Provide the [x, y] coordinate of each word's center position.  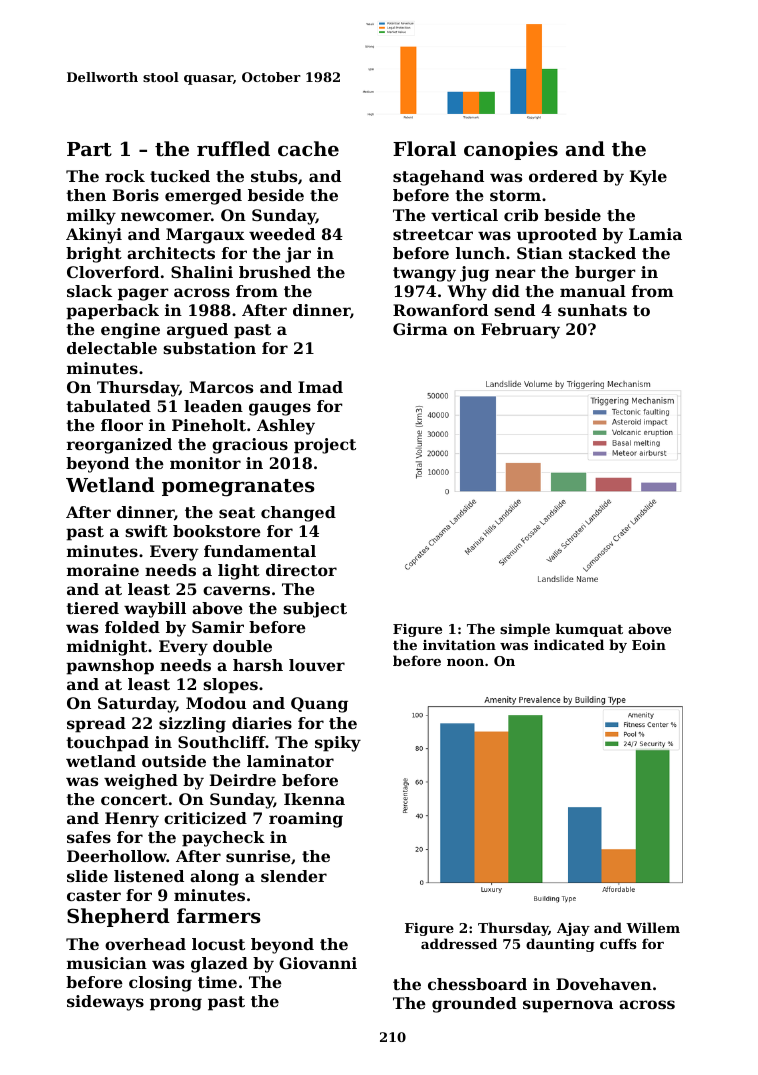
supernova [568, 1006]
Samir [218, 627]
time [217, 982]
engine [130, 331]
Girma [420, 329]
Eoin [649, 644]
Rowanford [440, 310]
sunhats [592, 310]
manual [593, 291]
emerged [203, 197]
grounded [474, 1005]
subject [315, 610]
